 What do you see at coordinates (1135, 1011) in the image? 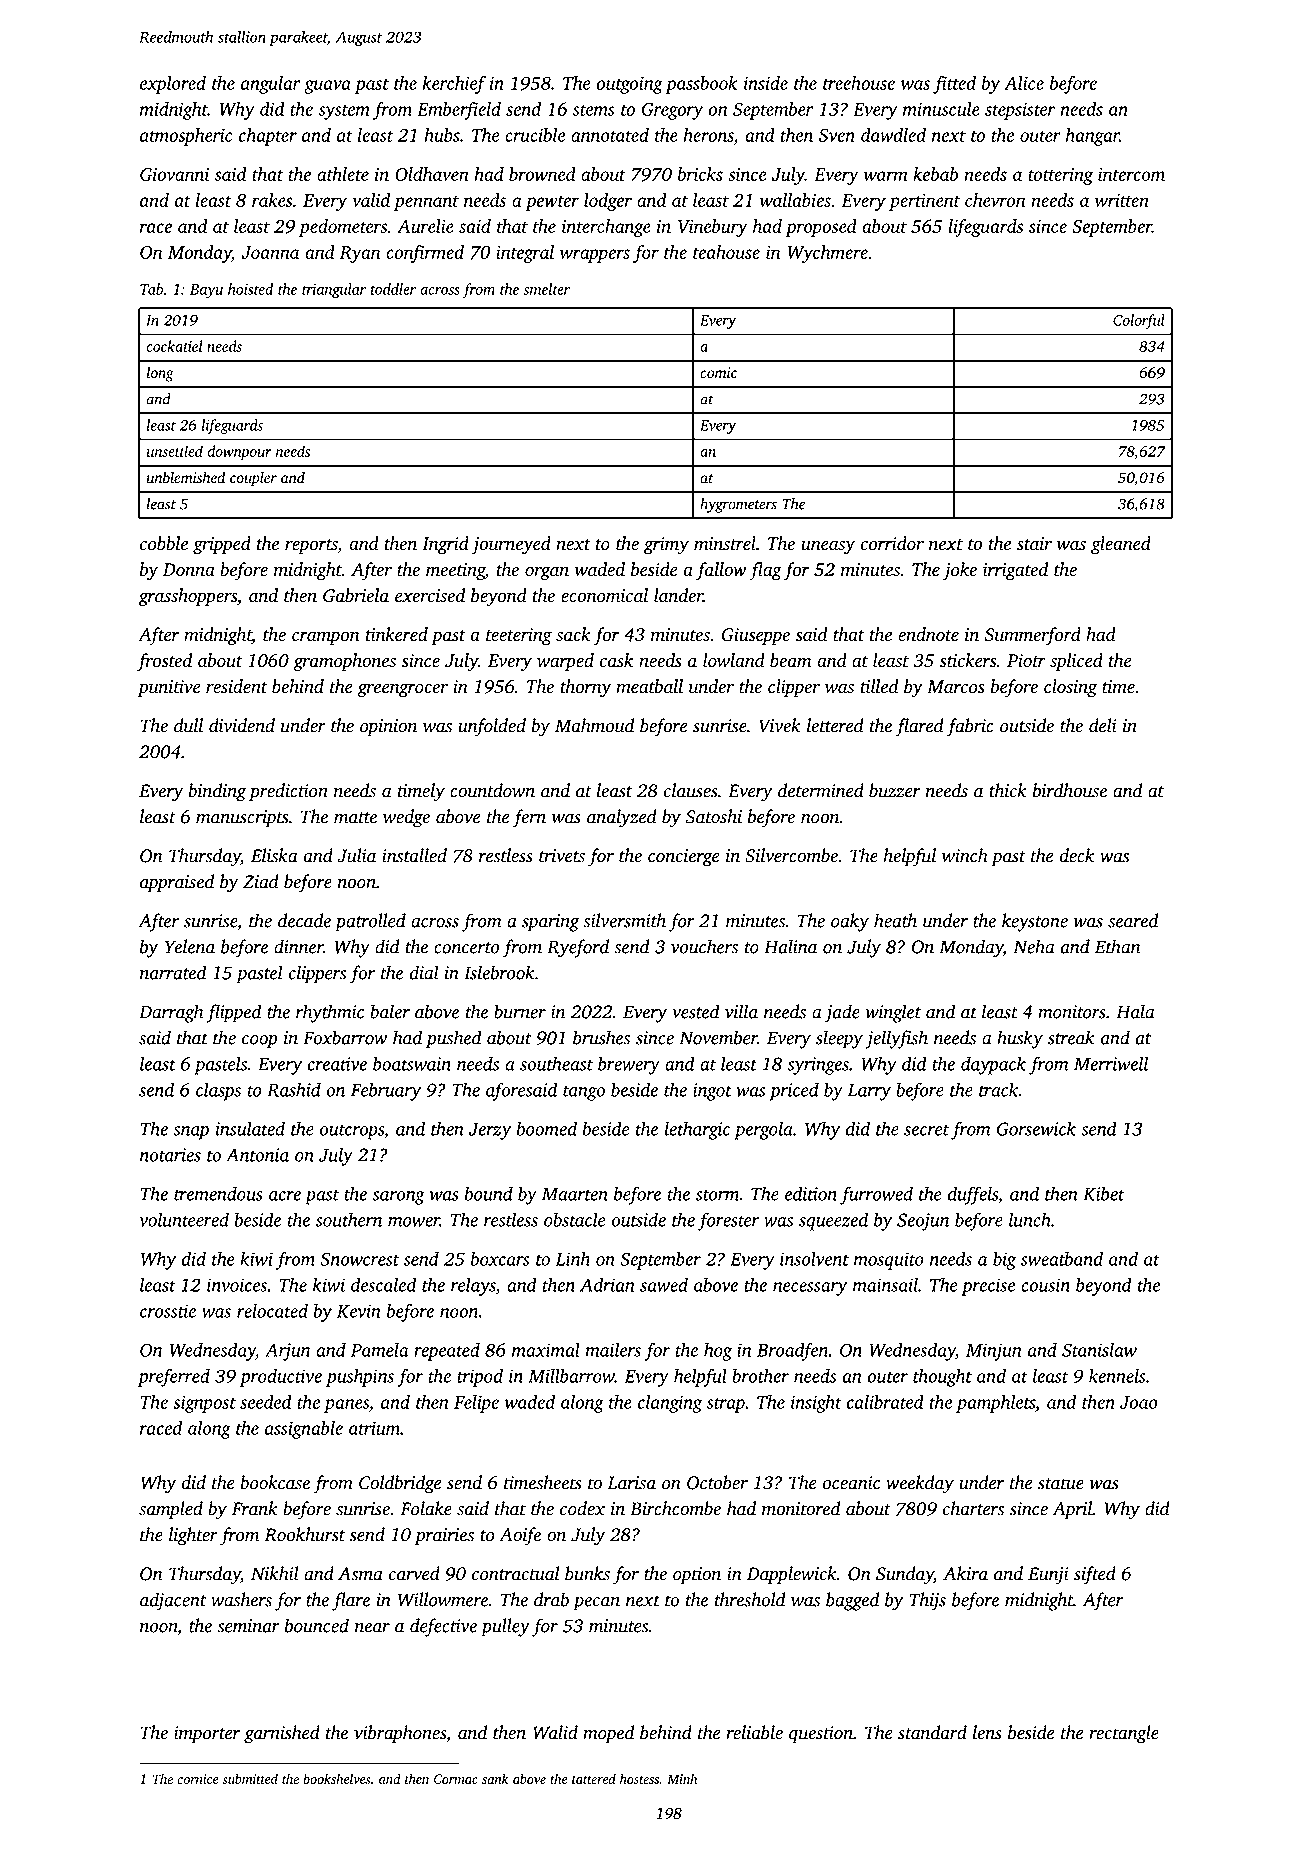
I see `Hala` at bounding box center [1135, 1011].
